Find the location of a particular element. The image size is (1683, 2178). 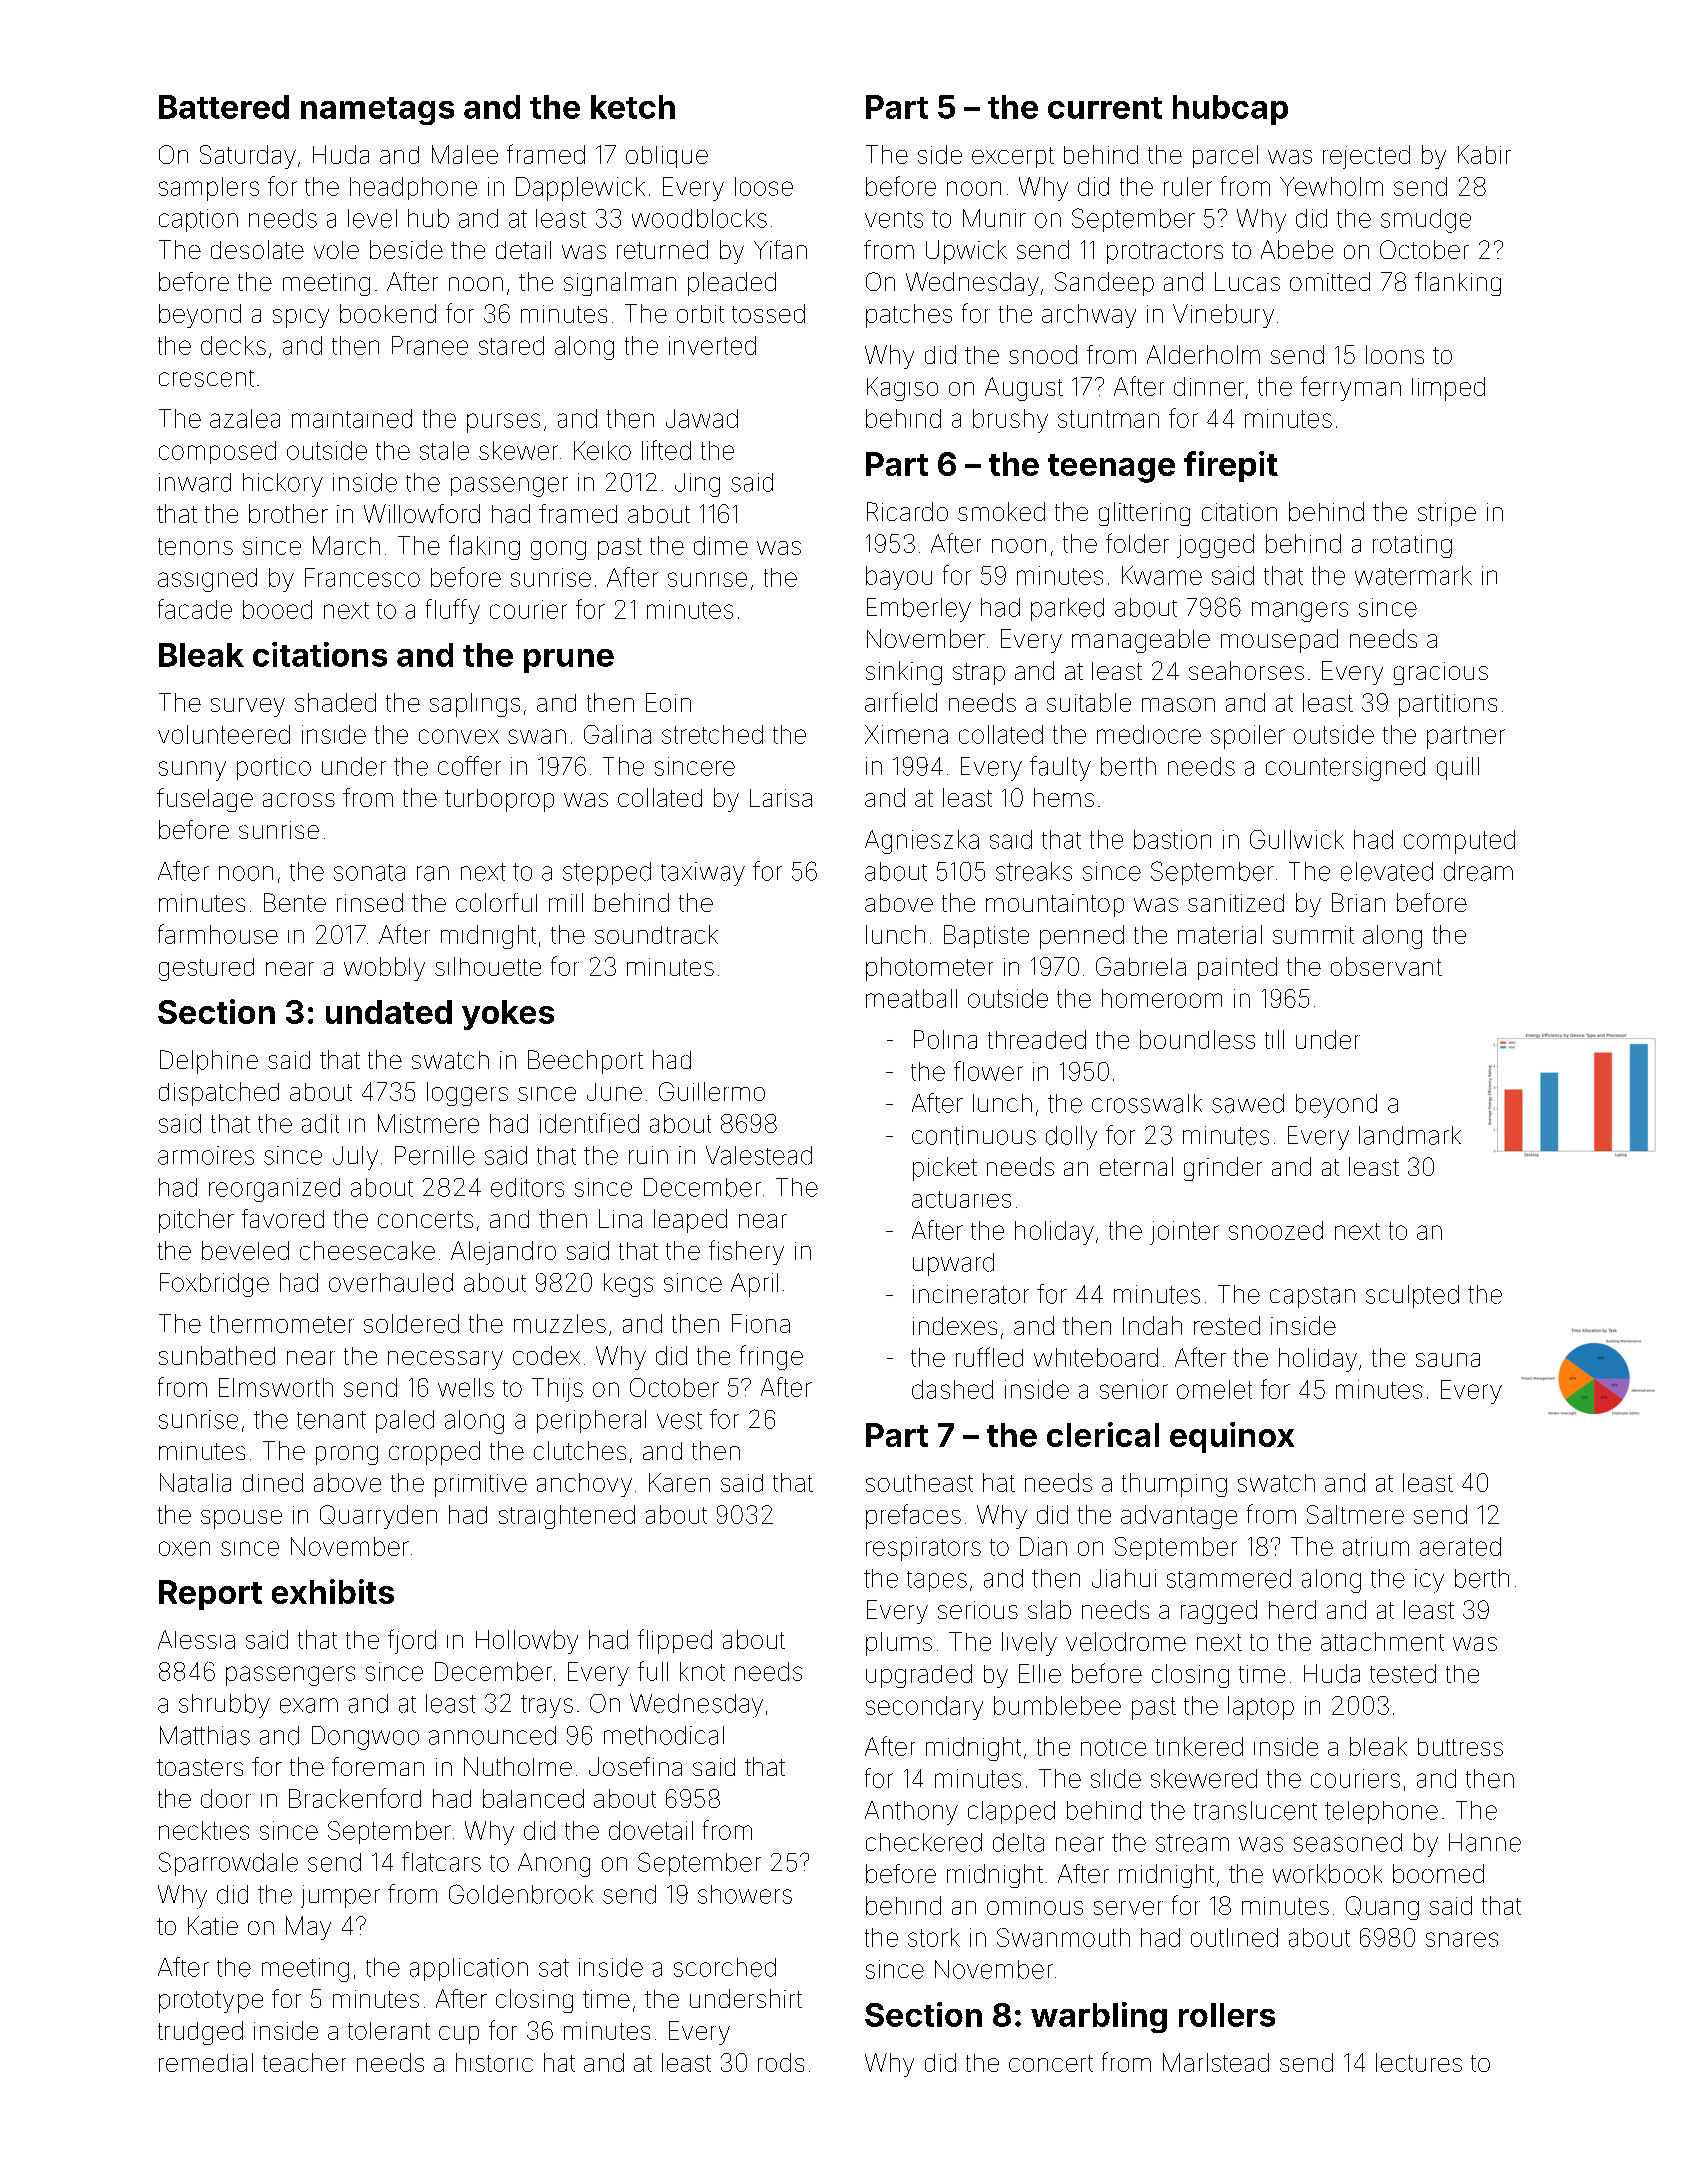

ketch is located at coordinates (633, 107).
